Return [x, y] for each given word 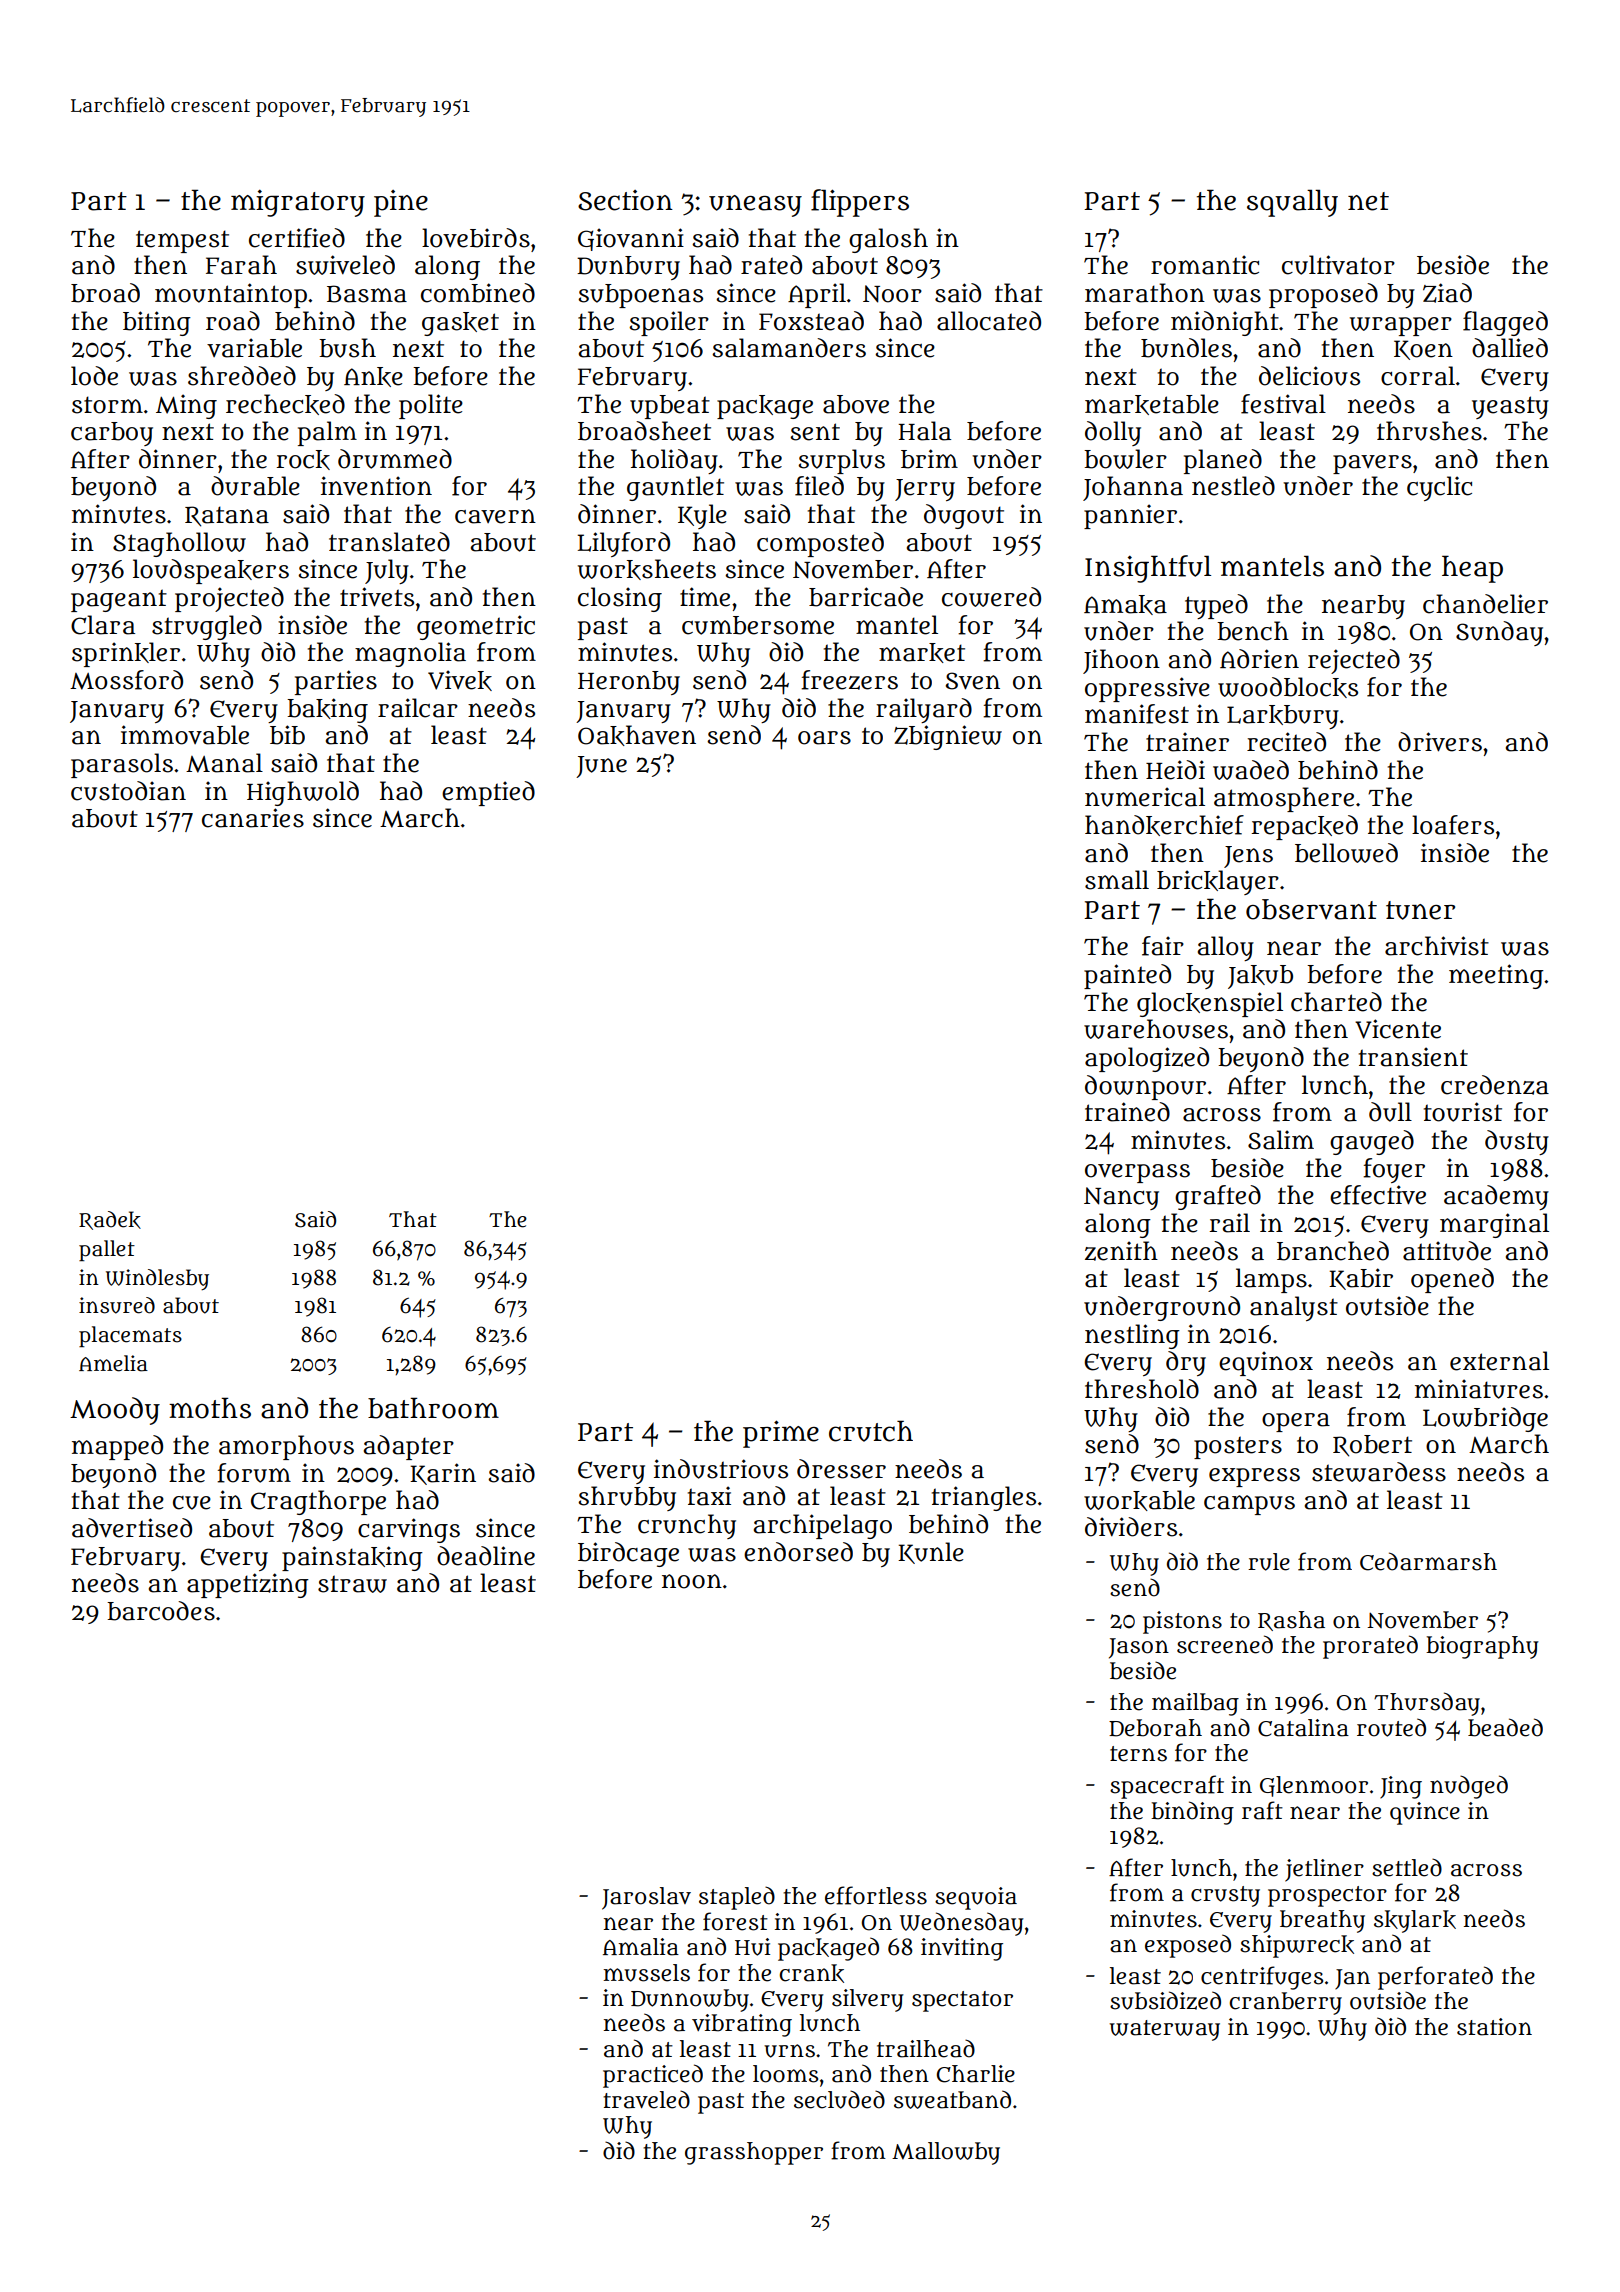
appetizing [248, 1585]
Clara [103, 625]
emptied [488, 793]
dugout [964, 516]
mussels [646, 1973]
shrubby [627, 1498]
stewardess [1379, 1472]
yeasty [1510, 407]
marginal [1494, 1225]
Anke [373, 377]
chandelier [1485, 604]
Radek [110, 1220]
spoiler [669, 323]
